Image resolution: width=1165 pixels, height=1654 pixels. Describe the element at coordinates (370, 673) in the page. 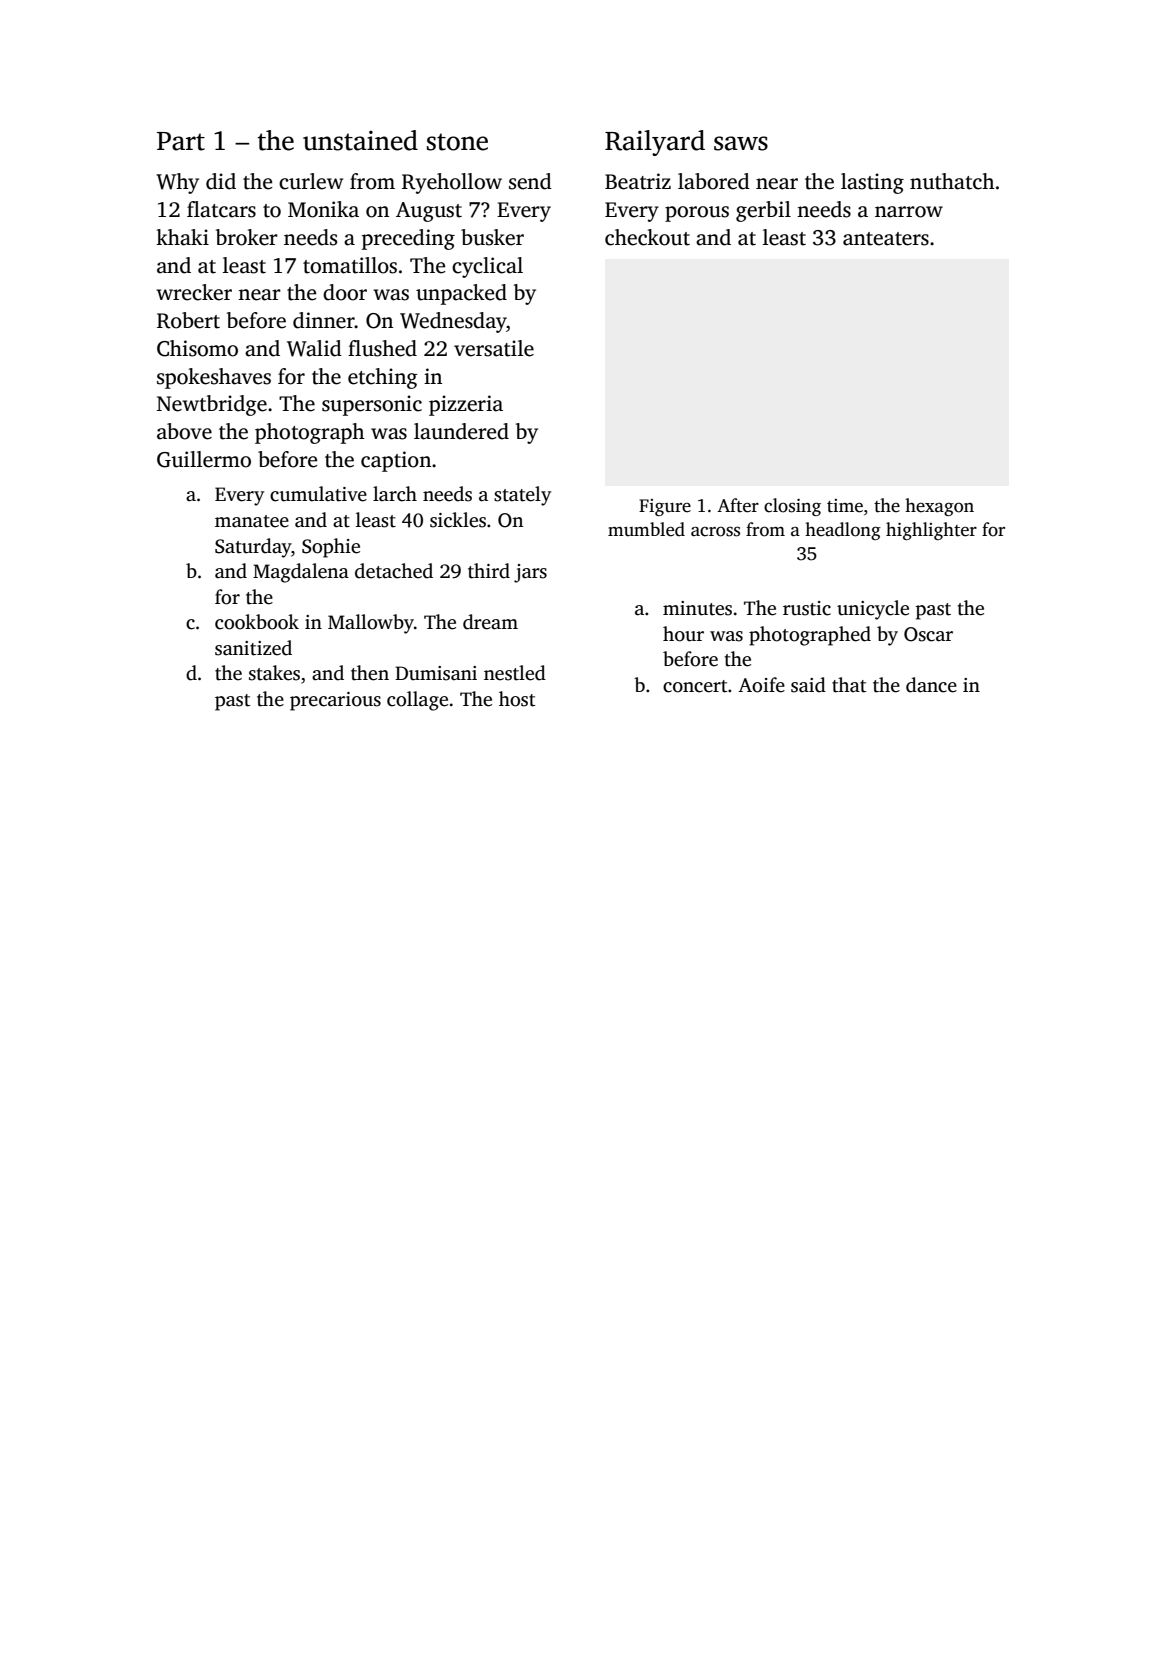

I see `then` at that location.
